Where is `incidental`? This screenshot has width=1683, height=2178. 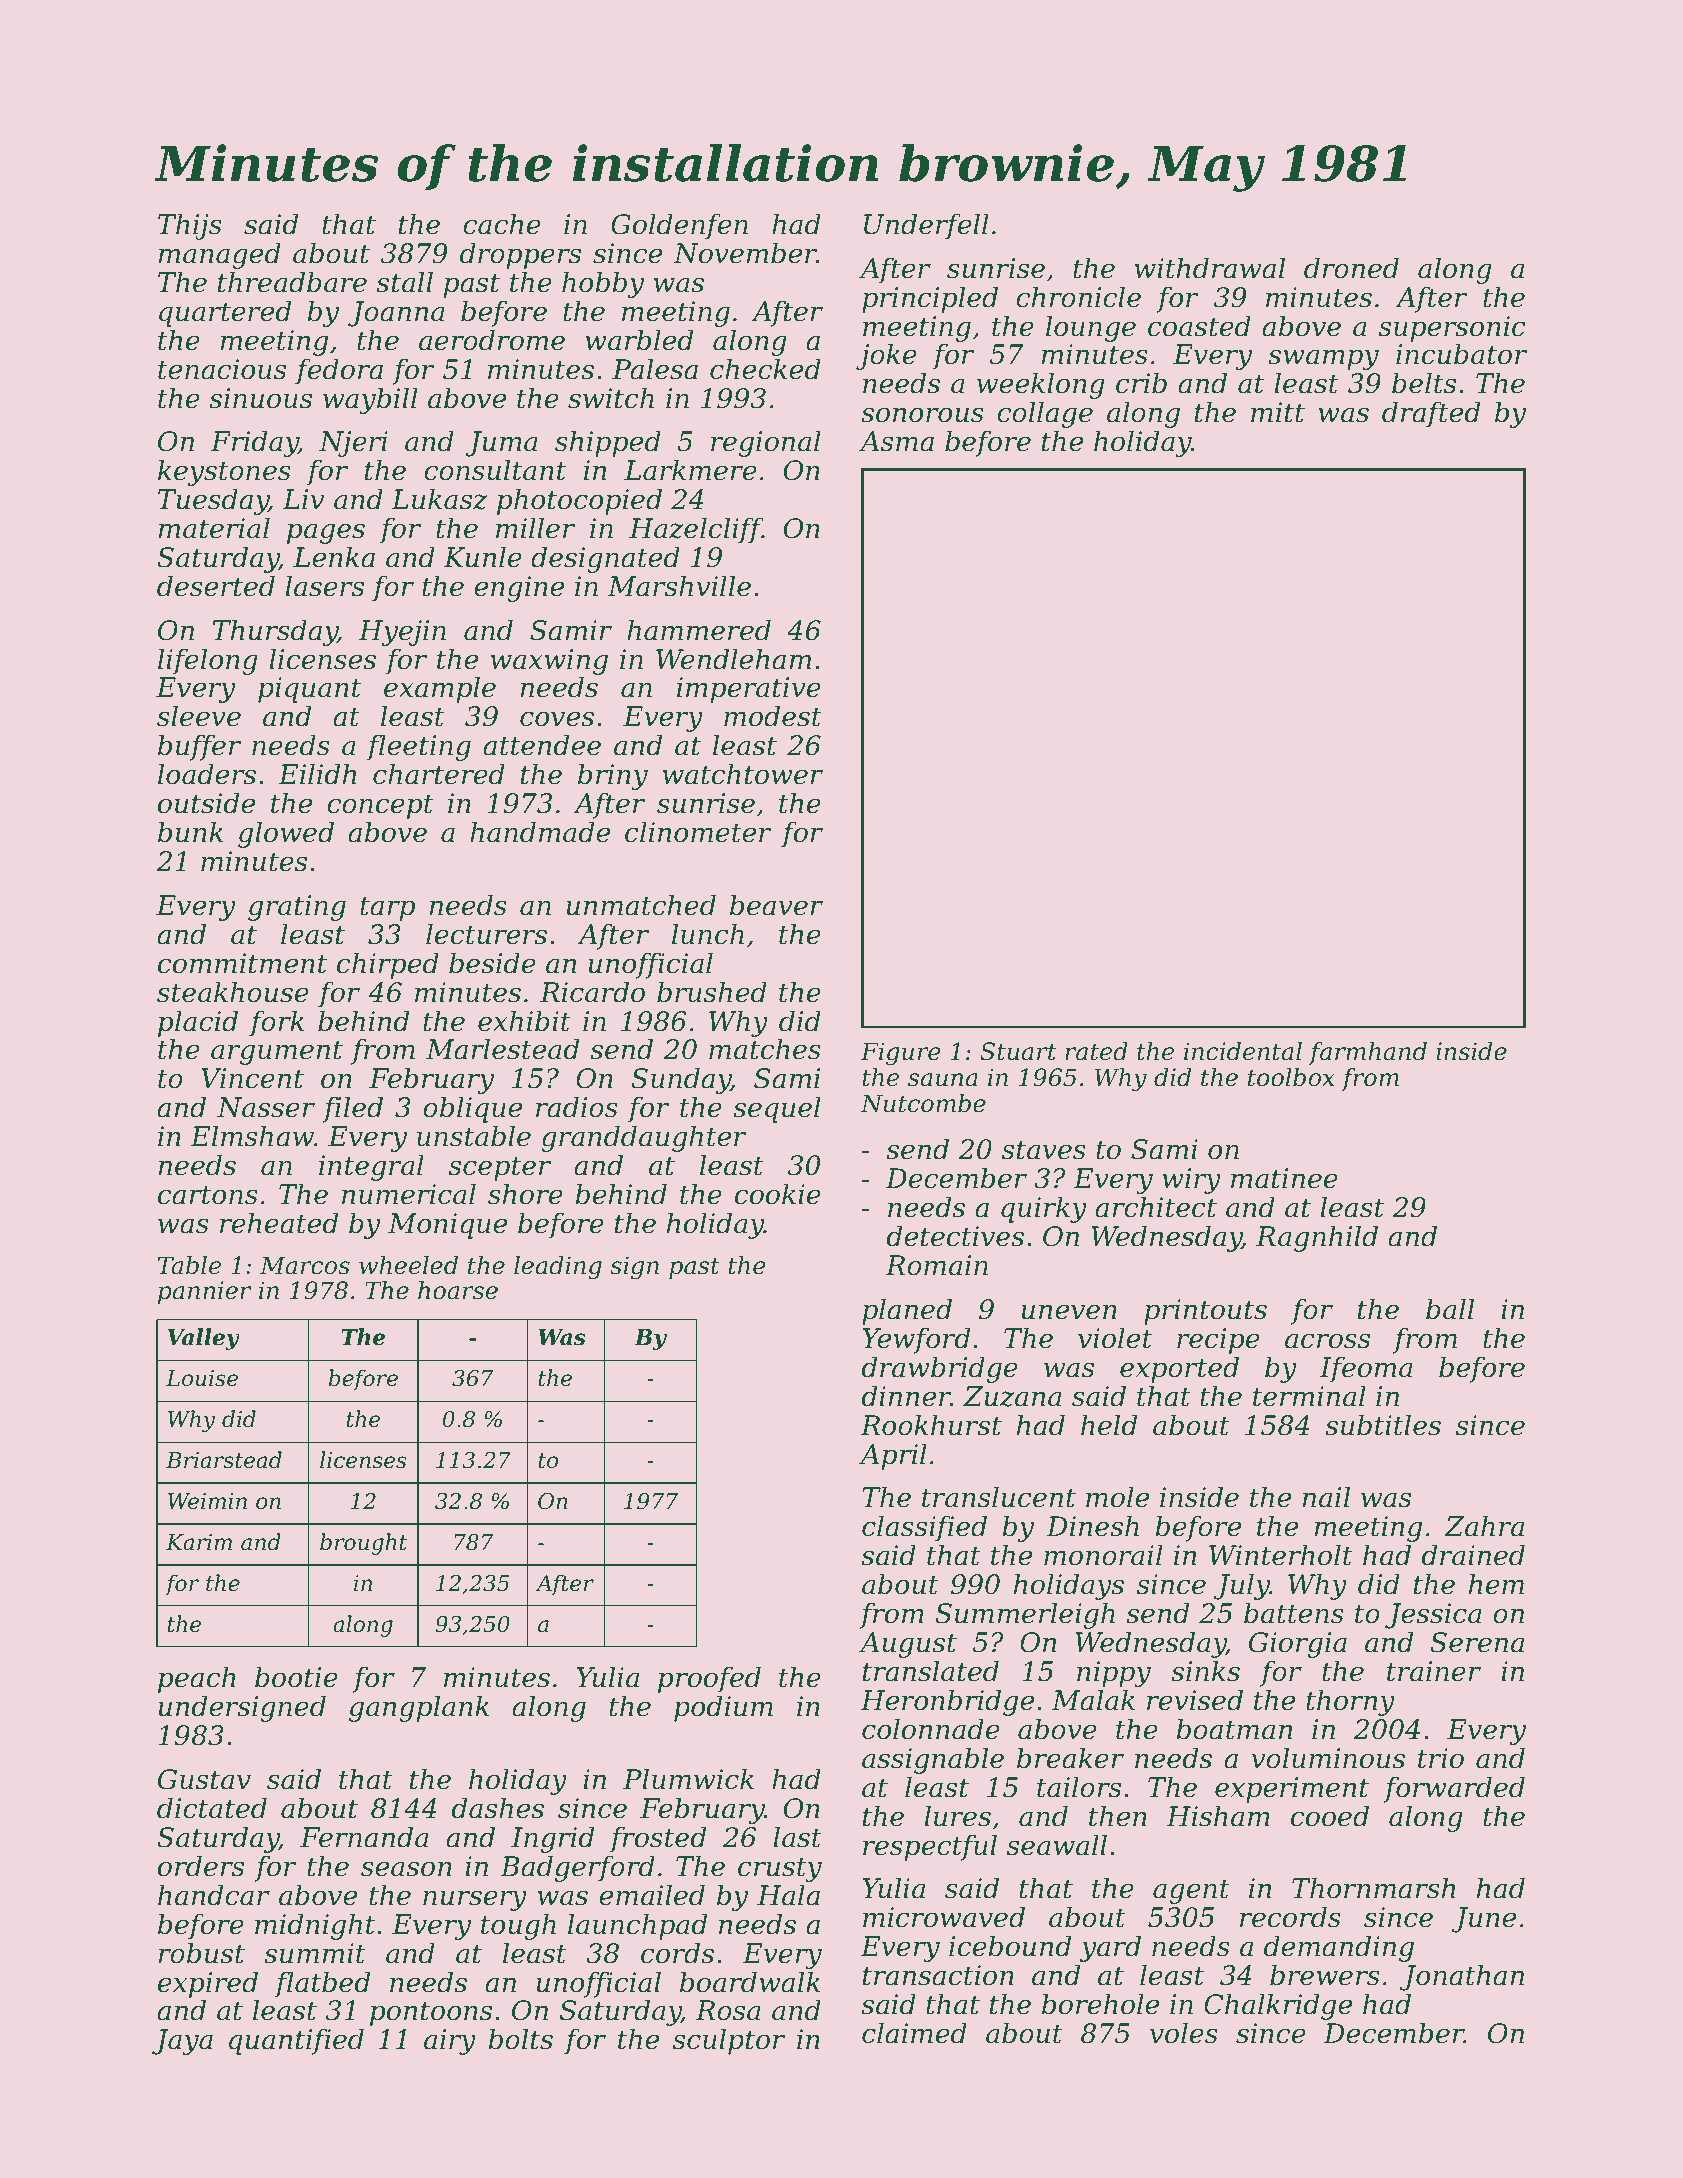
incidental is located at coordinates (1243, 1051).
